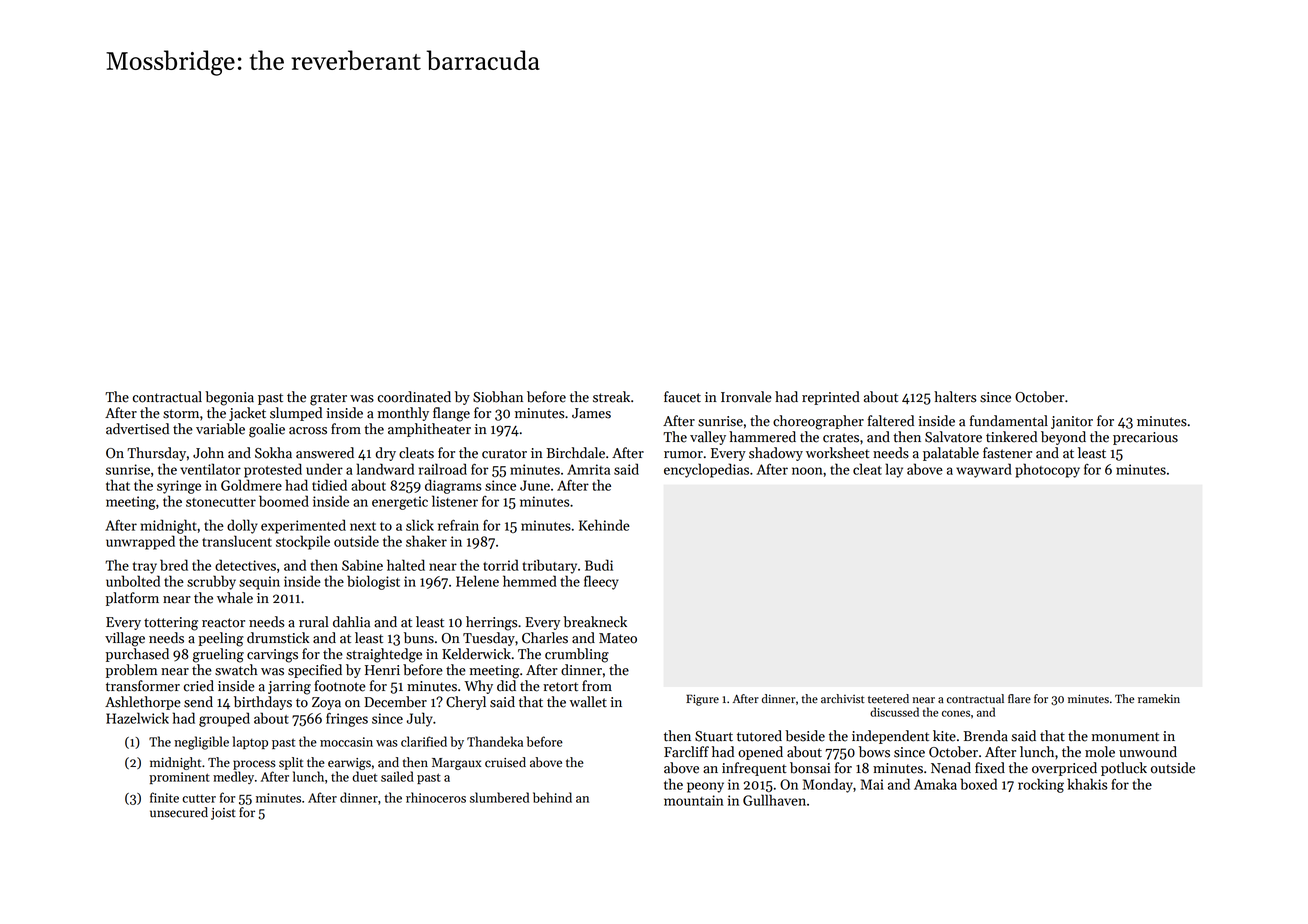 This document has height=924, width=1308. What do you see at coordinates (1011, 437) in the document?
I see `tinkered` at bounding box center [1011, 437].
